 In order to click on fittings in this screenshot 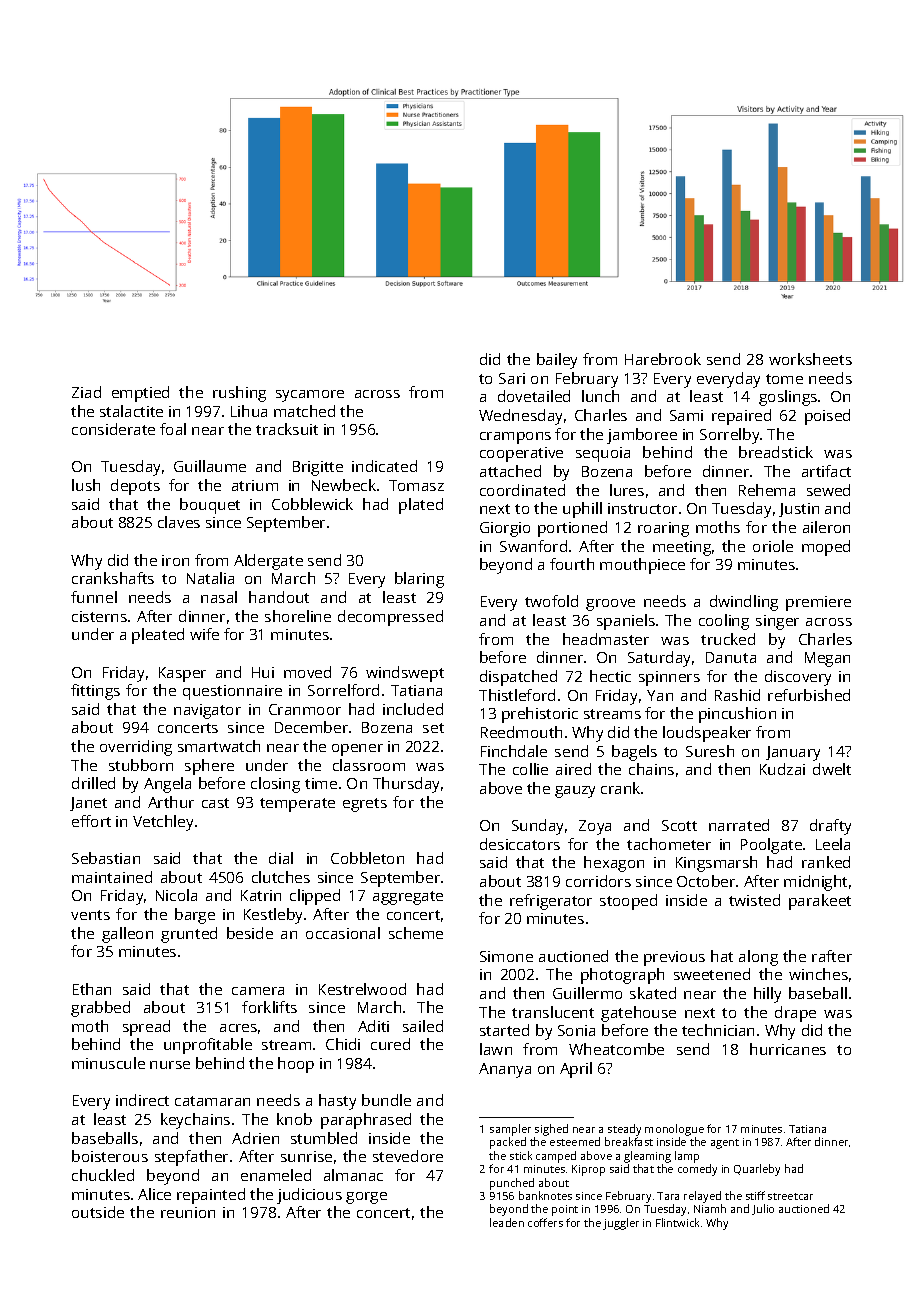, I will do `click(95, 692)`.
